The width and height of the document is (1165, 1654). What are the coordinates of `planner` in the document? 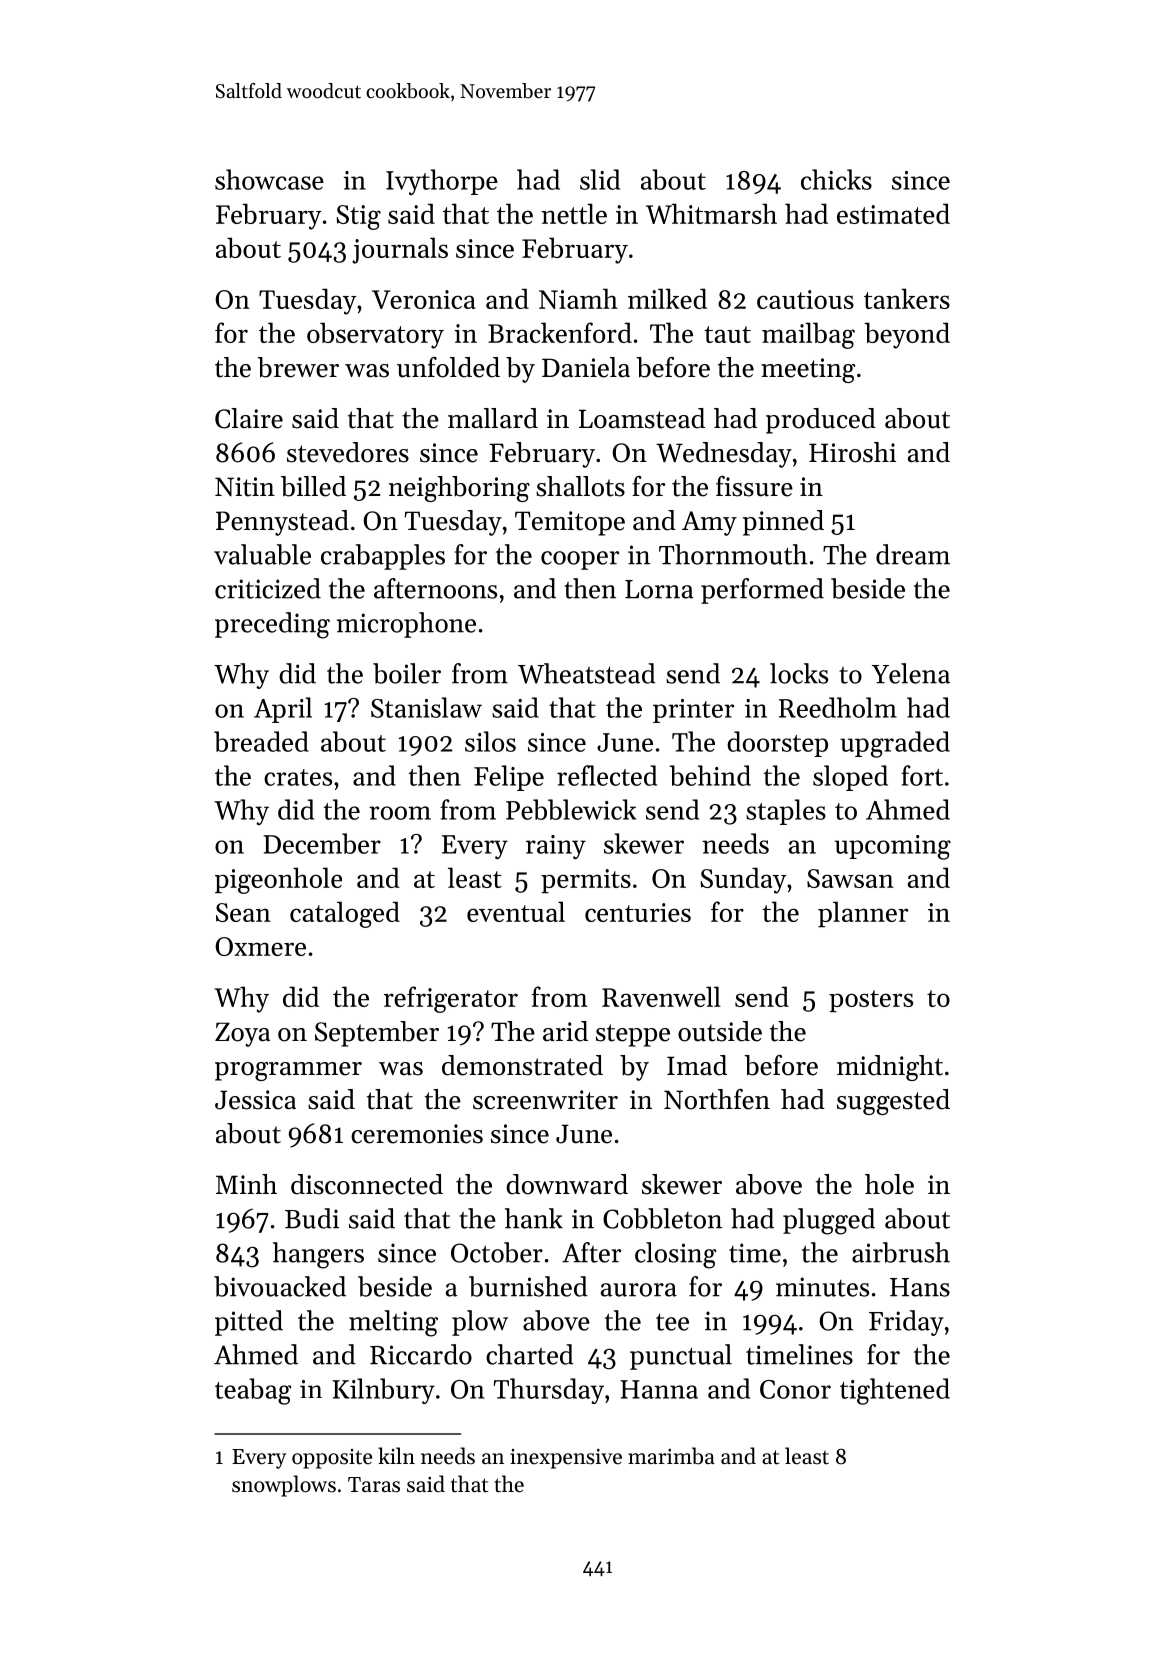 It's located at (863, 914).
